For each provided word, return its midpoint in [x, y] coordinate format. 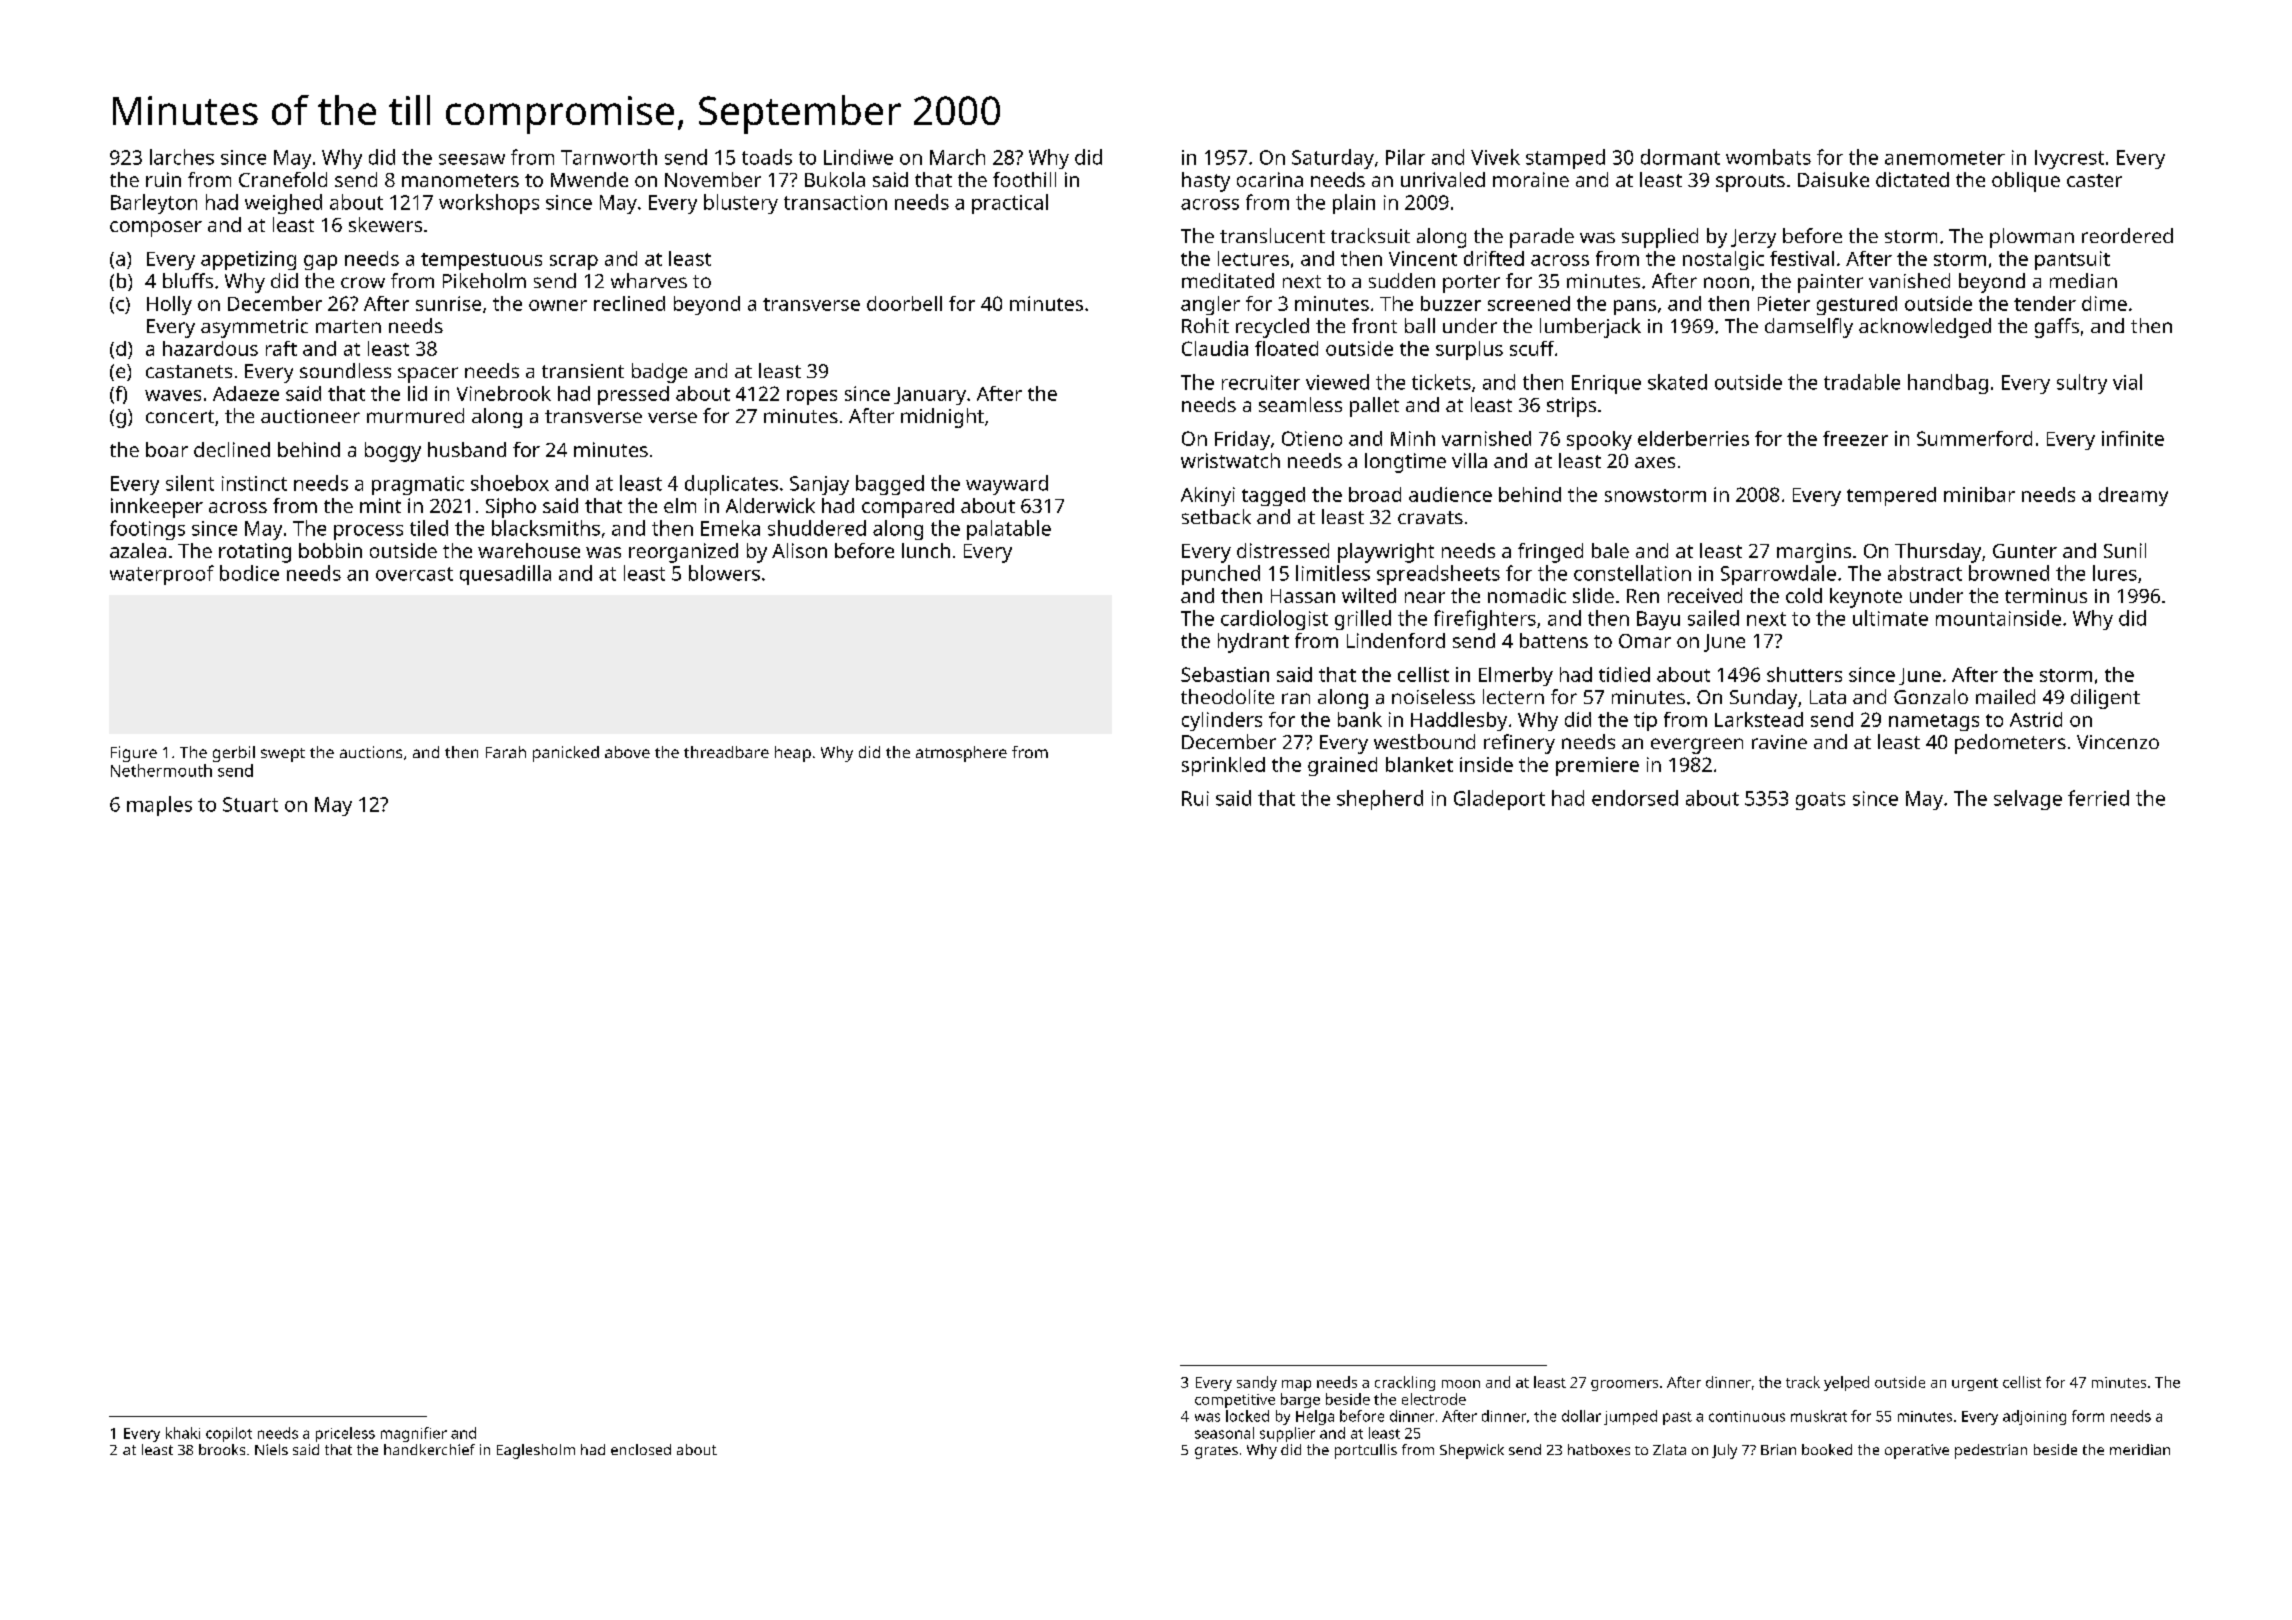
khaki [183, 1433]
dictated [1912, 179]
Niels [271, 1449]
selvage [2028, 800]
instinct [254, 483]
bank [1360, 719]
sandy [1257, 1383]
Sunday [1763, 699]
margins [1814, 553]
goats [1820, 801]
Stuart [250, 804]
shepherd [1380, 800]
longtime [1405, 463]
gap [320, 262]
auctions [371, 752]
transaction [835, 202]
